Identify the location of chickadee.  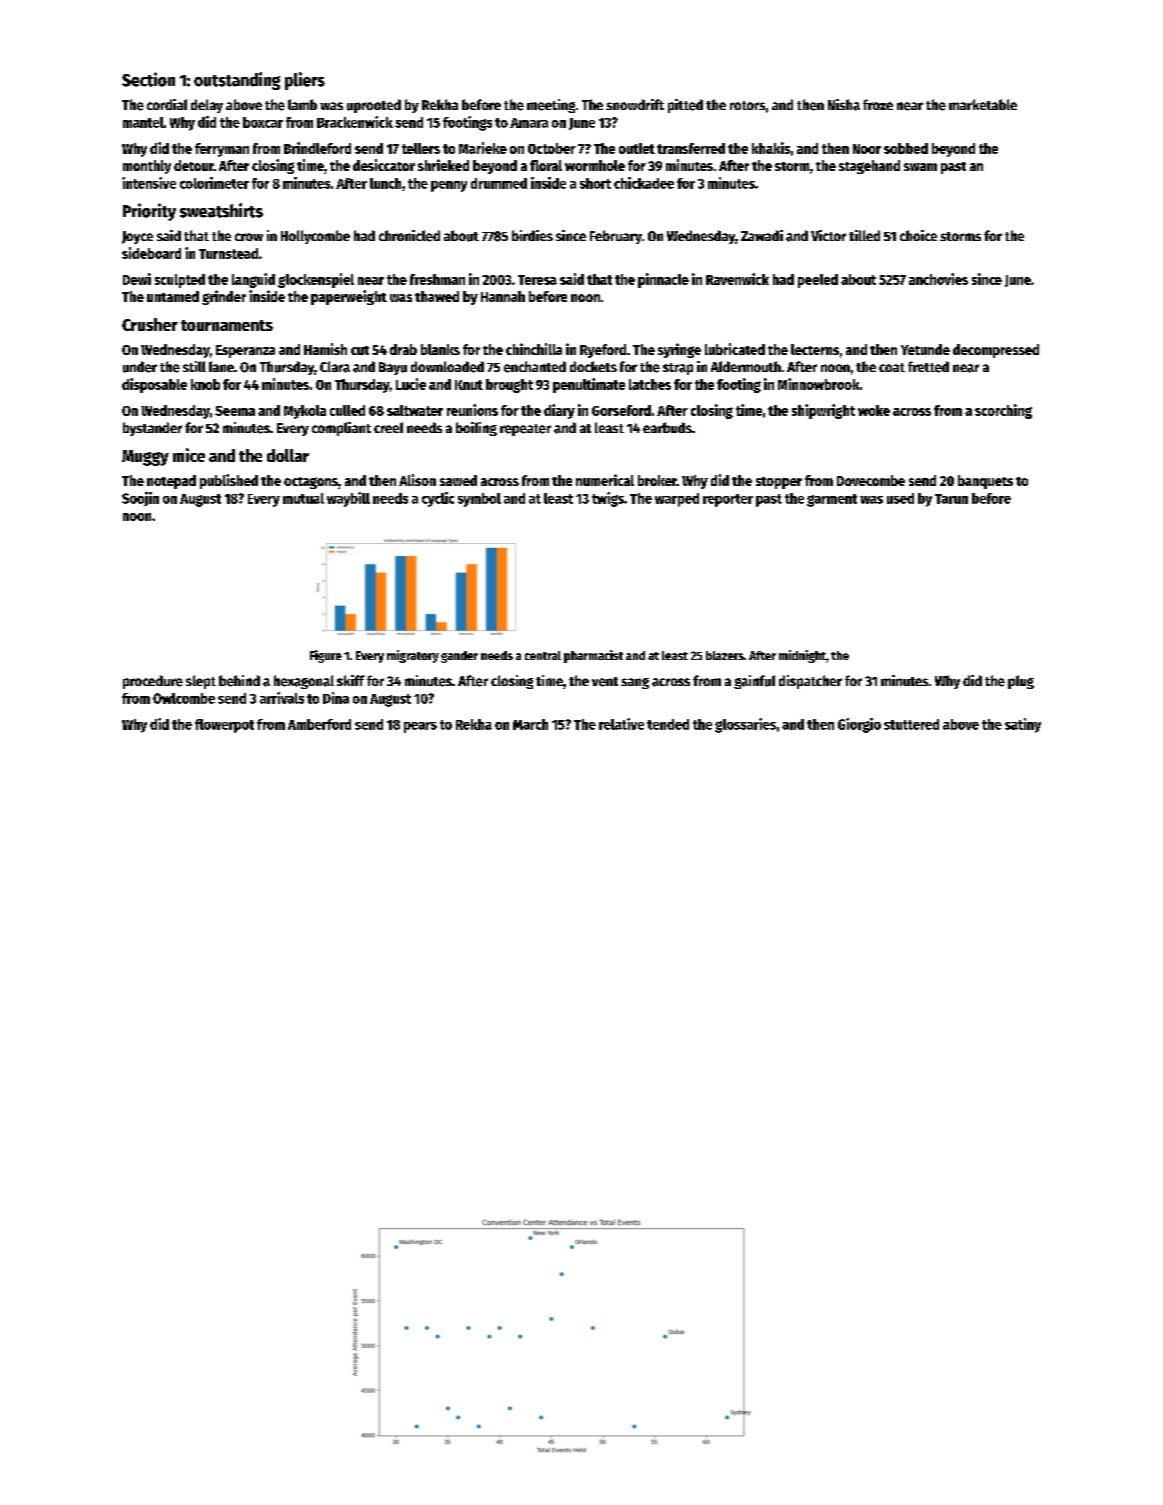
(644, 183).
